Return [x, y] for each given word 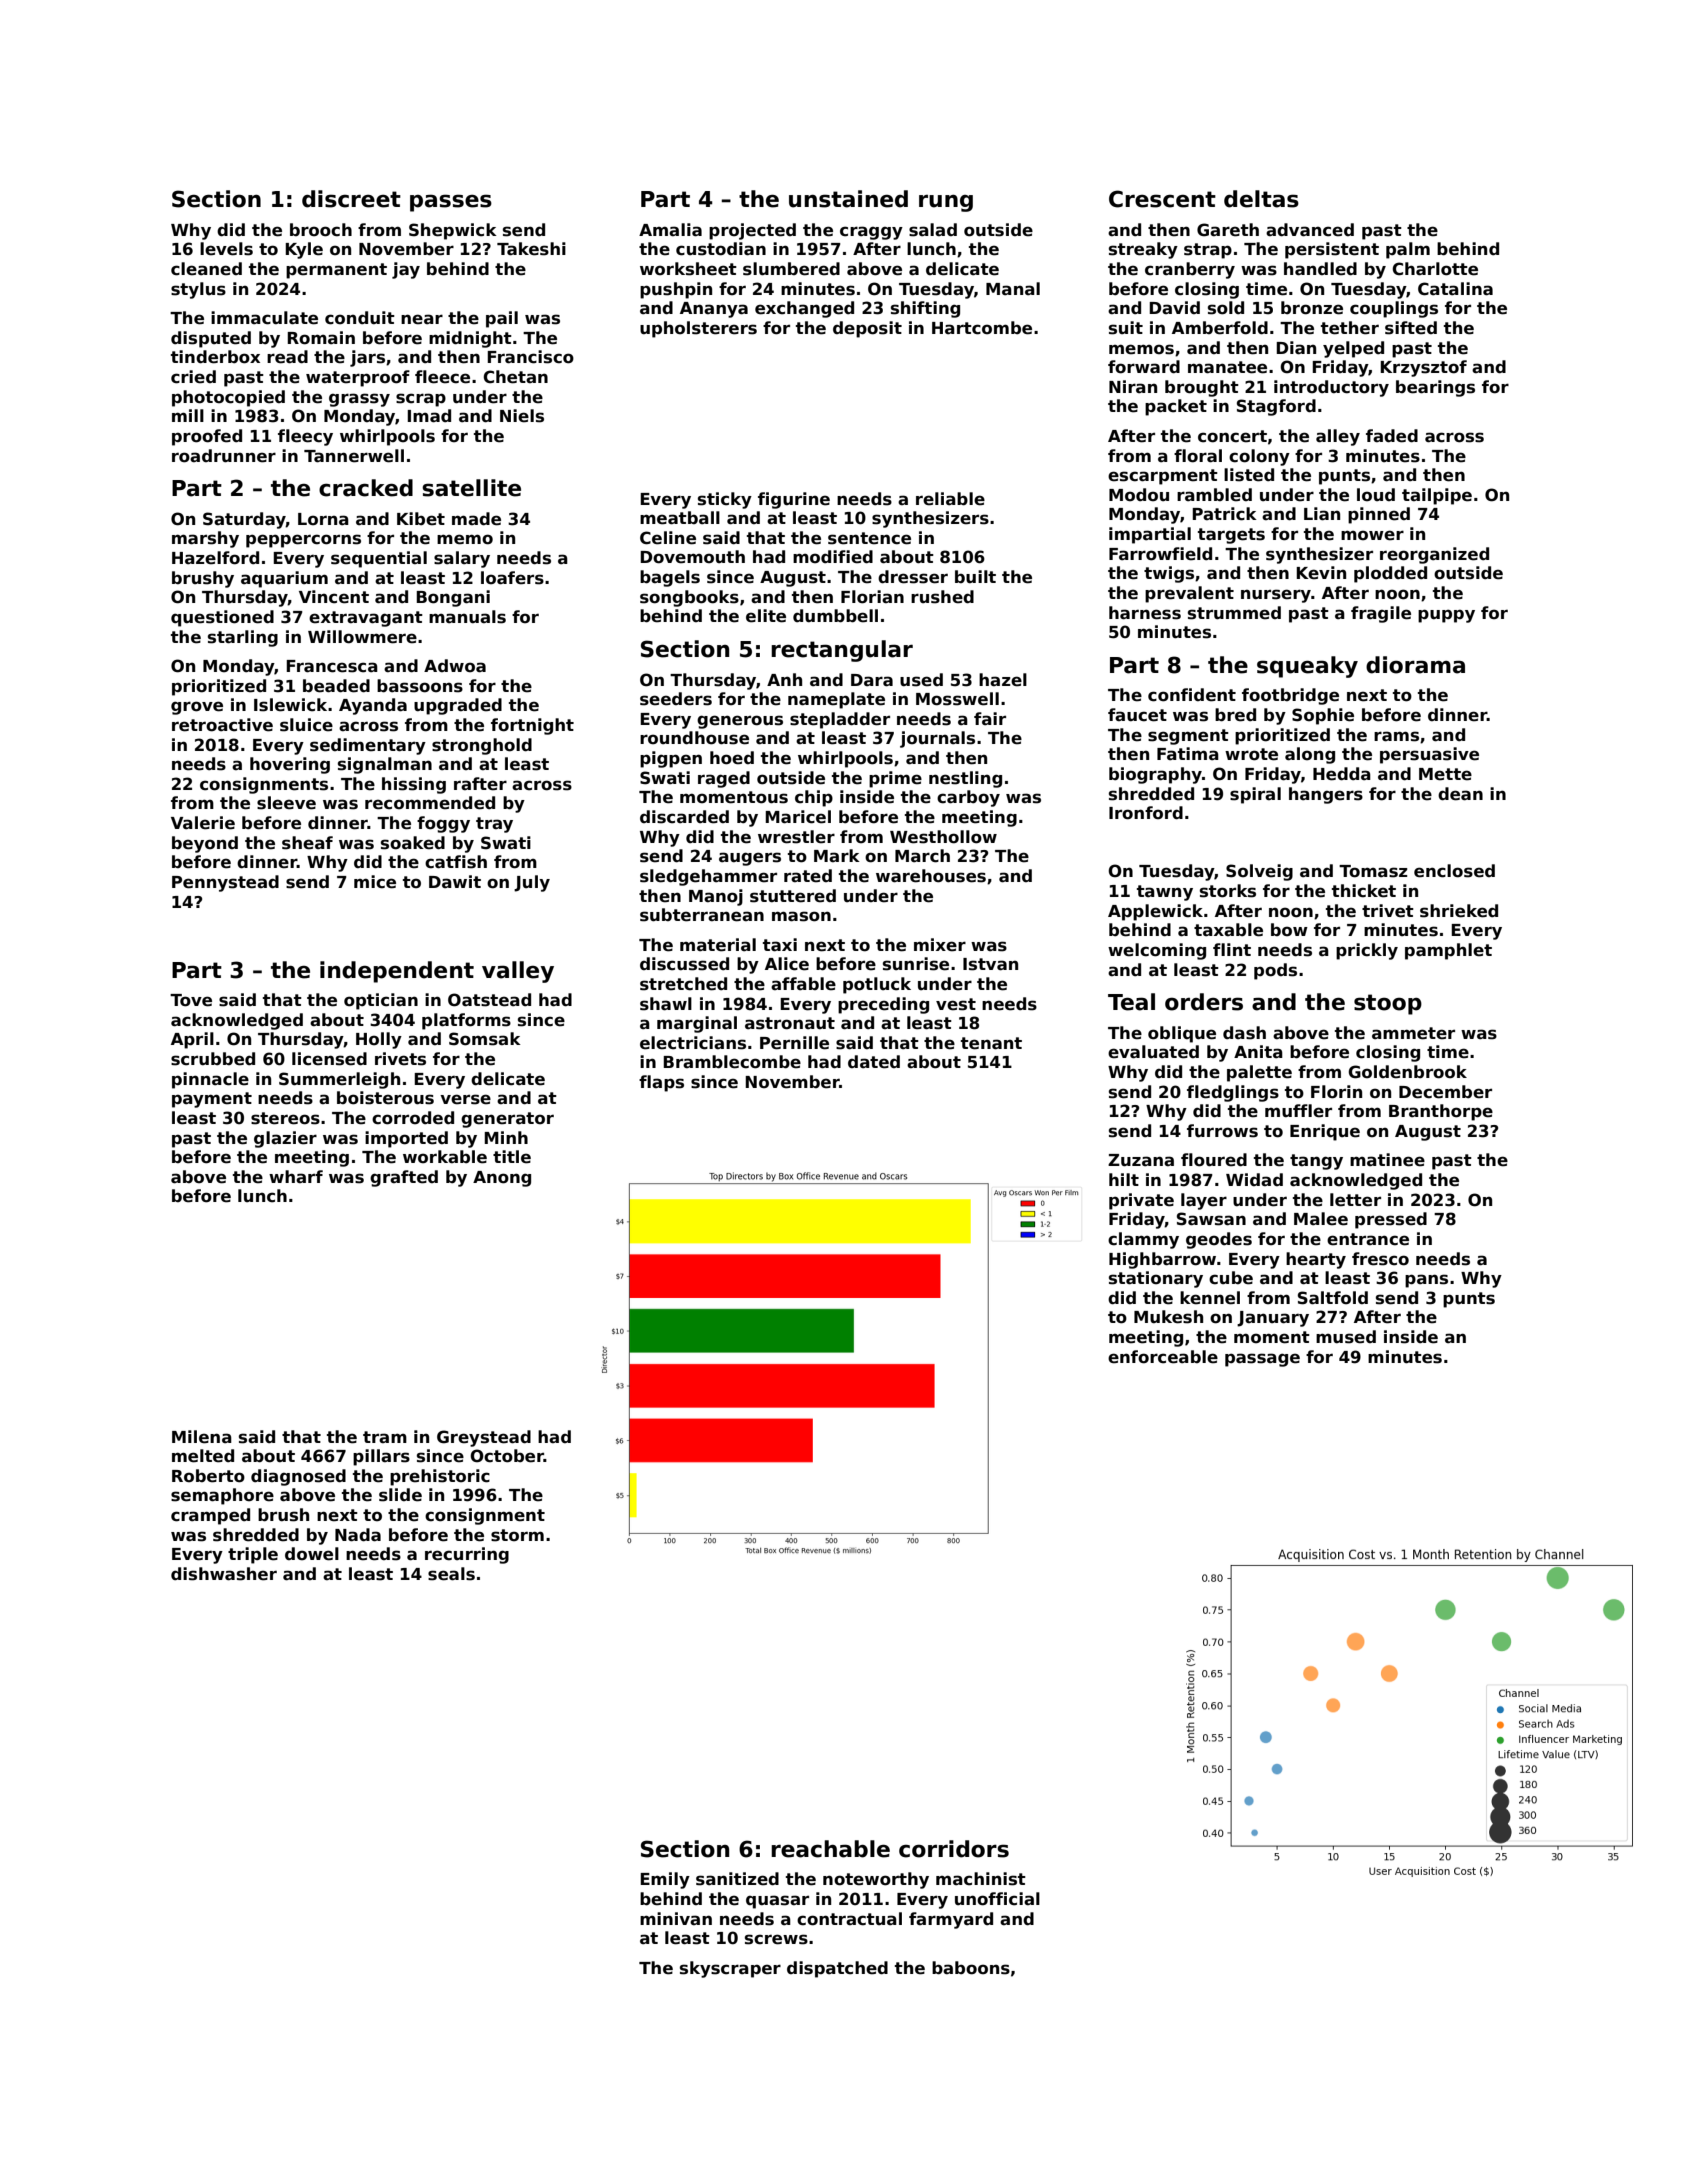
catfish [456, 862]
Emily [665, 1880]
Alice [787, 964]
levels [226, 249]
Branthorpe [1441, 1112]
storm [517, 1535]
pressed [1391, 1220]
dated [874, 1062]
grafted [404, 1178]
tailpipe [1437, 496]
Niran [1133, 387]
